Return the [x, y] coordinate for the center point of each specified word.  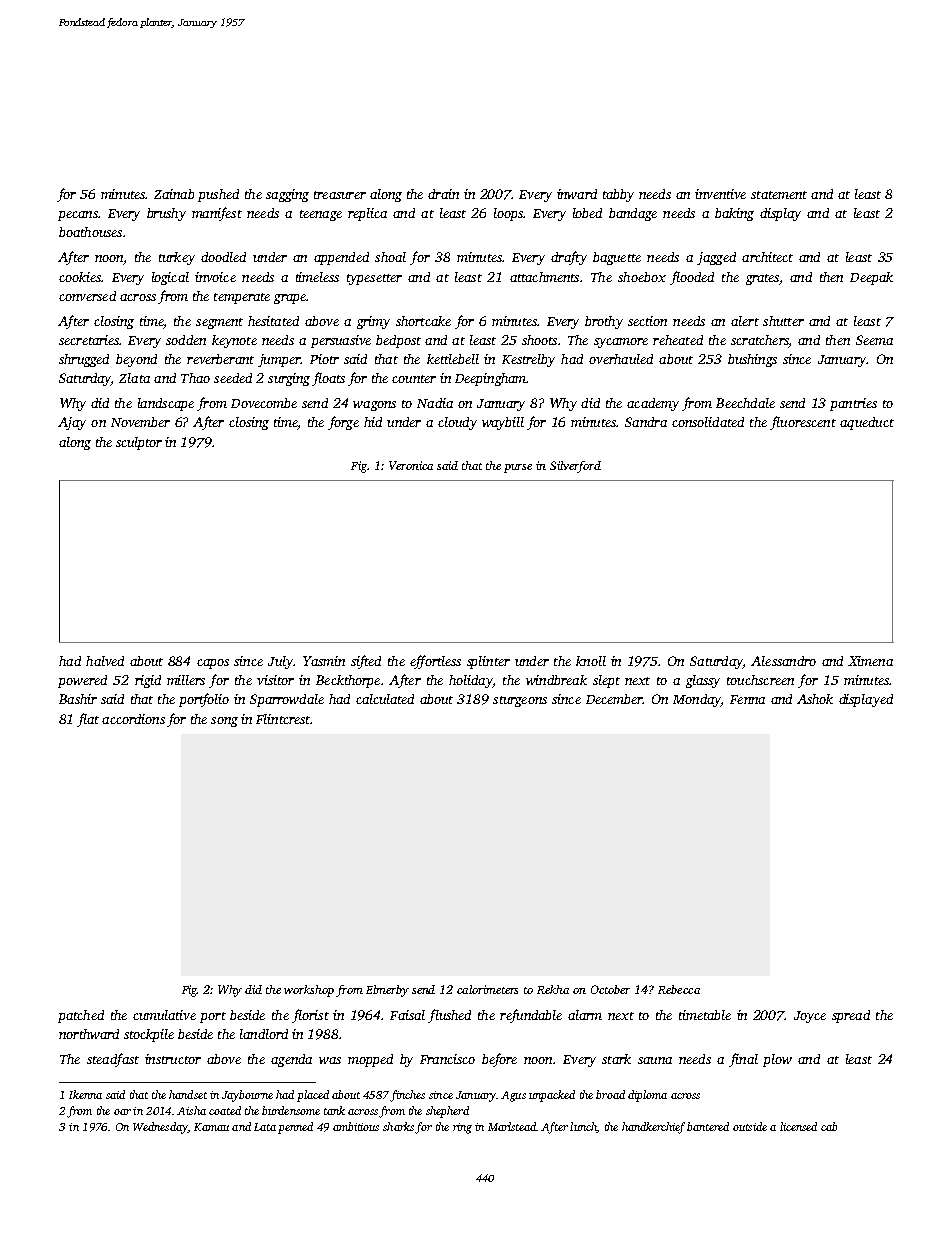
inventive [720, 194]
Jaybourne [247, 1096]
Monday [697, 700]
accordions [133, 719]
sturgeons [520, 701]
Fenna [747, 699]
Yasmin [324, 661]
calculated [385, 699]
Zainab [174, 194]
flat [88, 720]
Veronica [411, 465]
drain [443, 194]
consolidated [708, 422]
